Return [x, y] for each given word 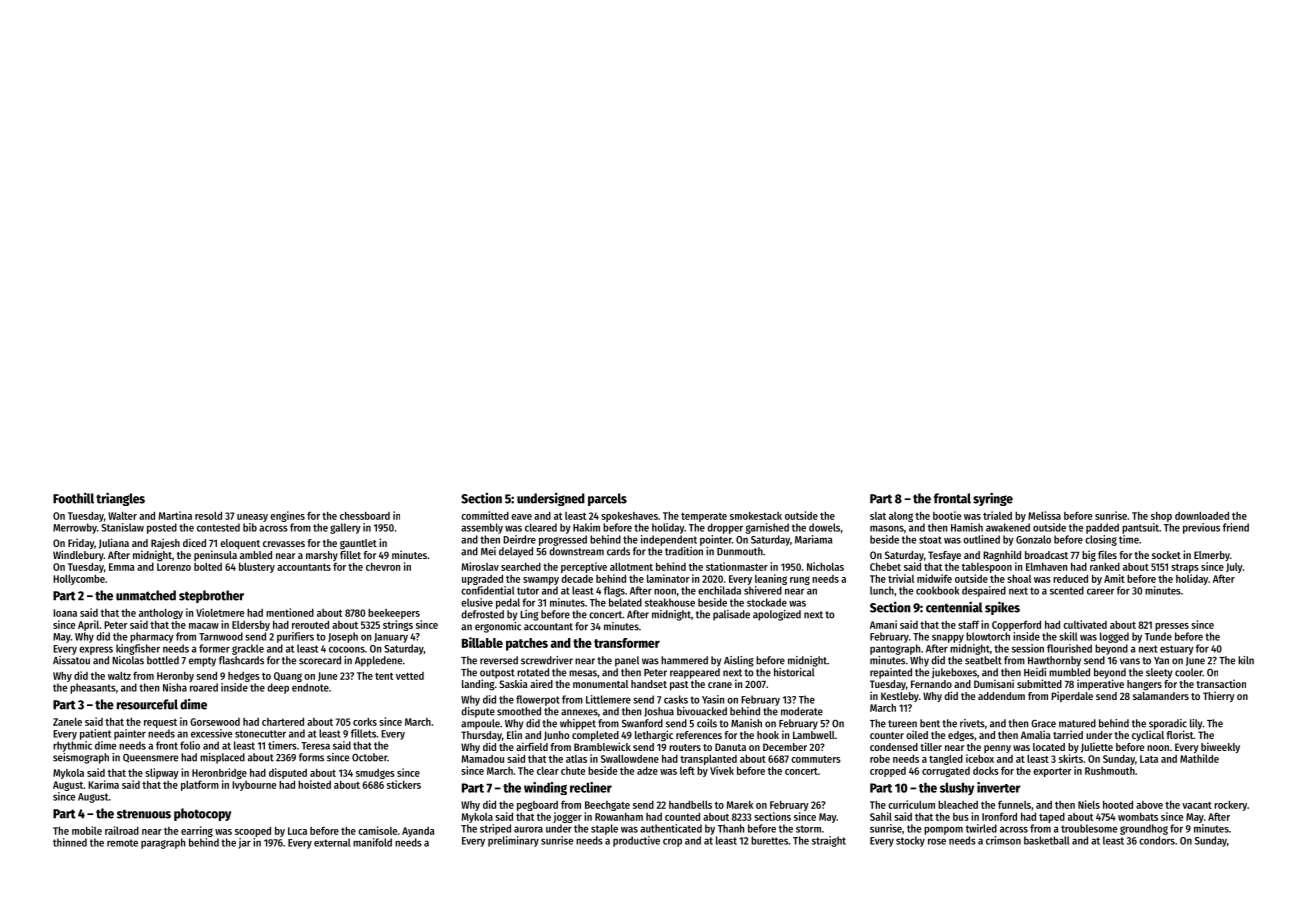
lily [1196, 724]
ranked [1105, 566]
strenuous [144, 814]
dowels [824, 527]
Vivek [722, 770]
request [160, 723]
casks [676, 699]
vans [1130, 661]
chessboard [365, 516]
